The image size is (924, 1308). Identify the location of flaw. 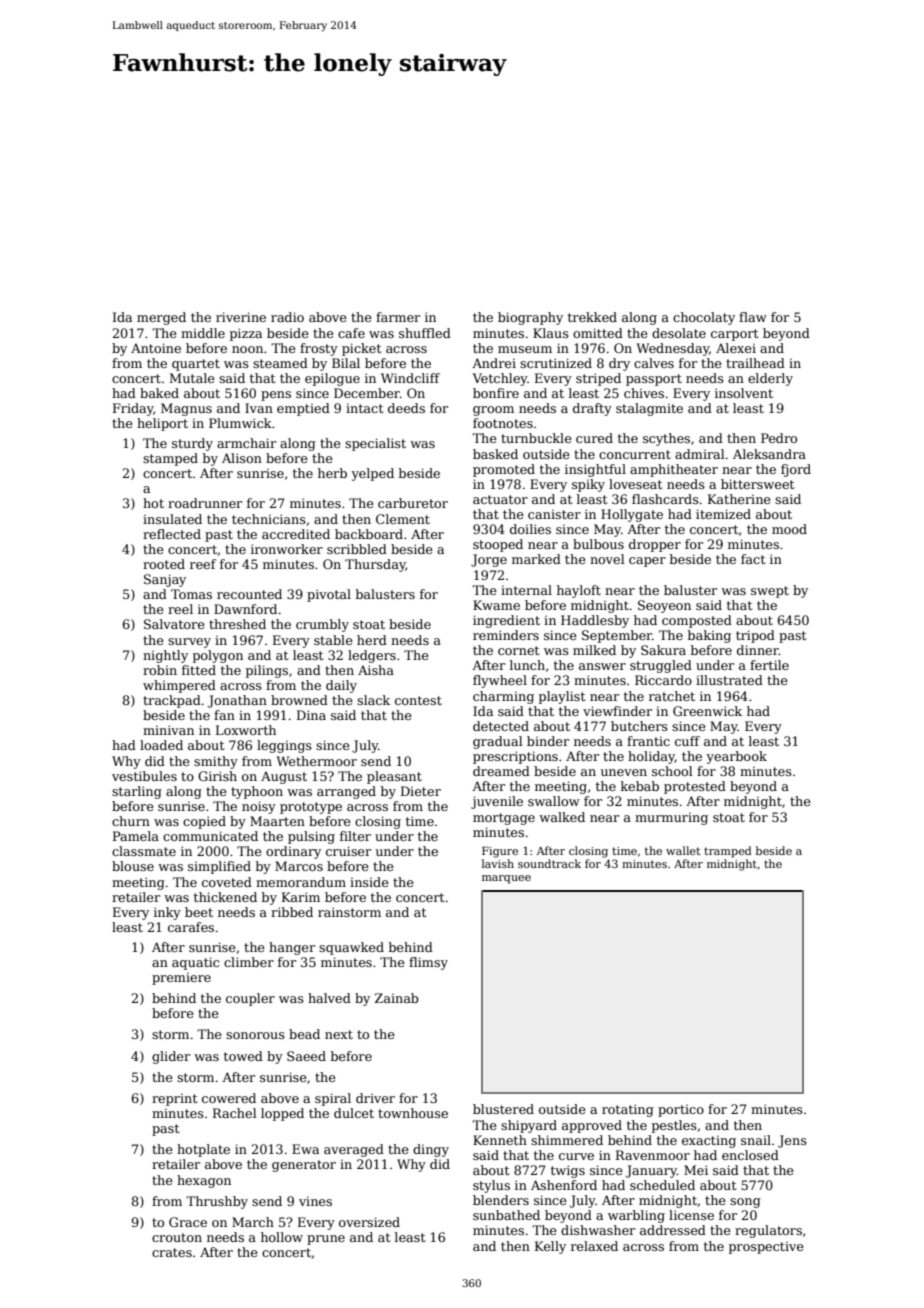
(753, 317).
